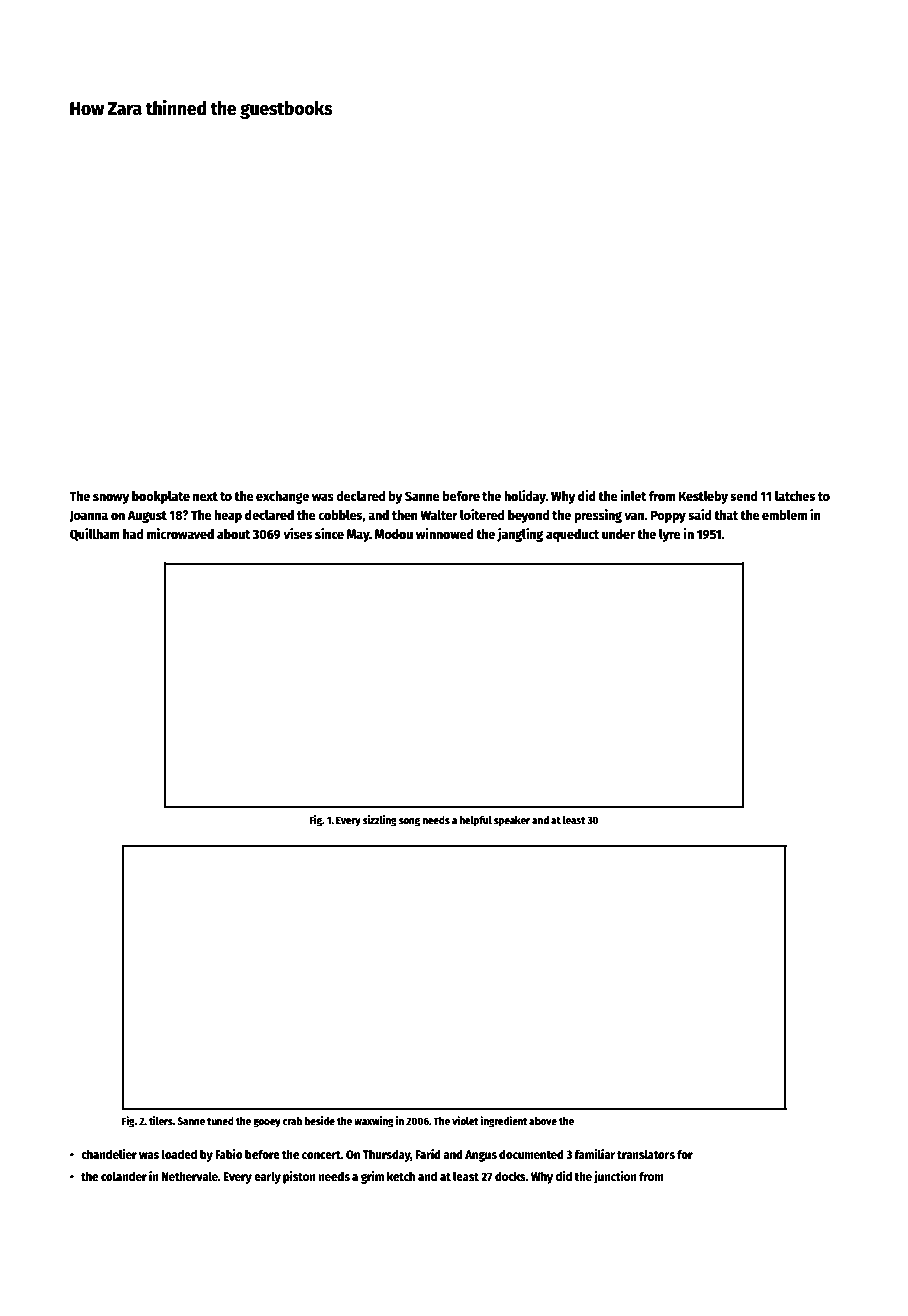 The image size is (908, 1316). Describe the element at coordinates (409, 822) in the screenshot. I see `song` at that location.
